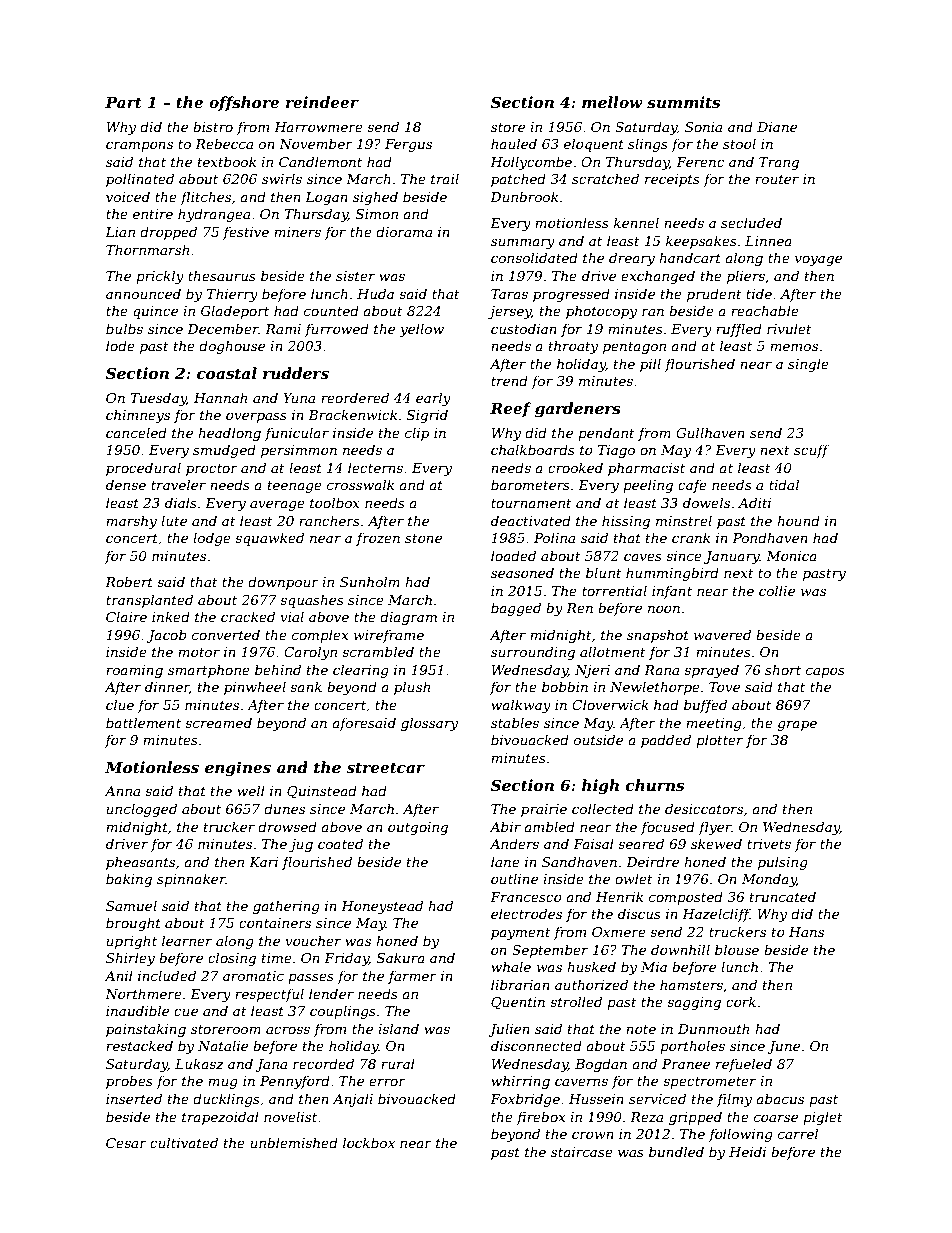  Describe the element at coordinates (171, 616) in the screenshot. I see `inked` at that location.
